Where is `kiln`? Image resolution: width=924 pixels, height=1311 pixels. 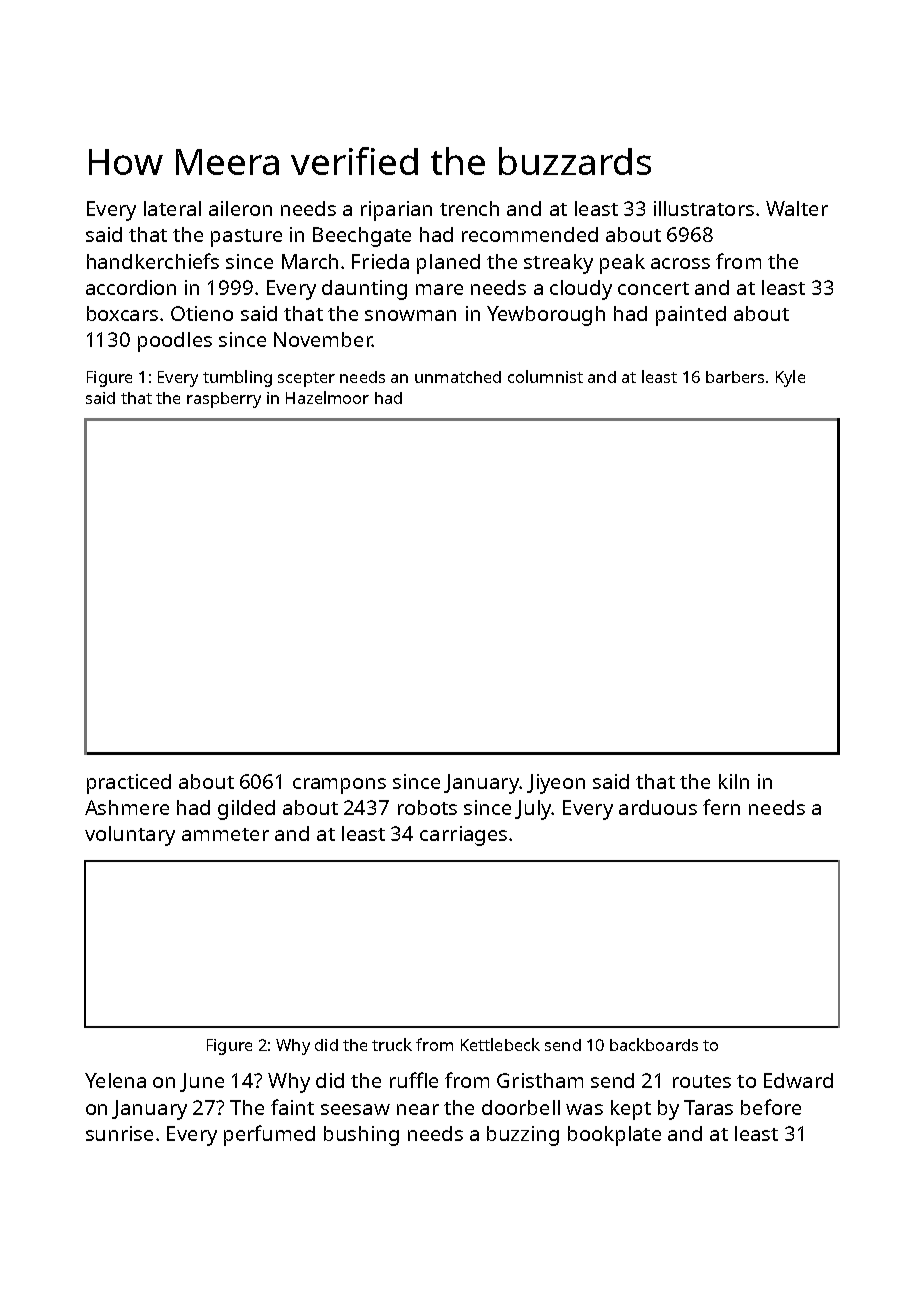 kiln is located at coordinates (734, 781).
